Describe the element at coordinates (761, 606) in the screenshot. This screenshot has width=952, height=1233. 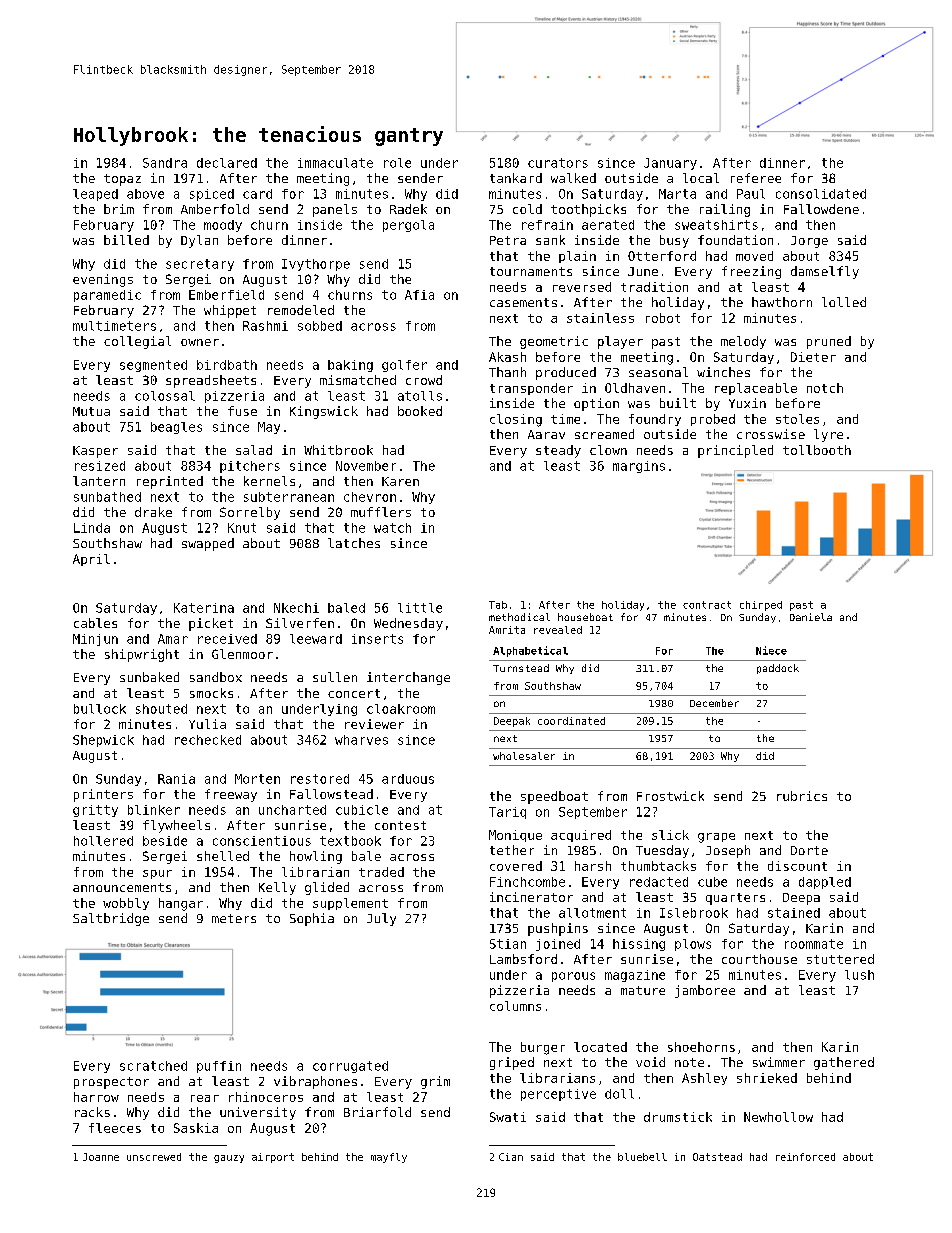
I see `chirped` at that location.
